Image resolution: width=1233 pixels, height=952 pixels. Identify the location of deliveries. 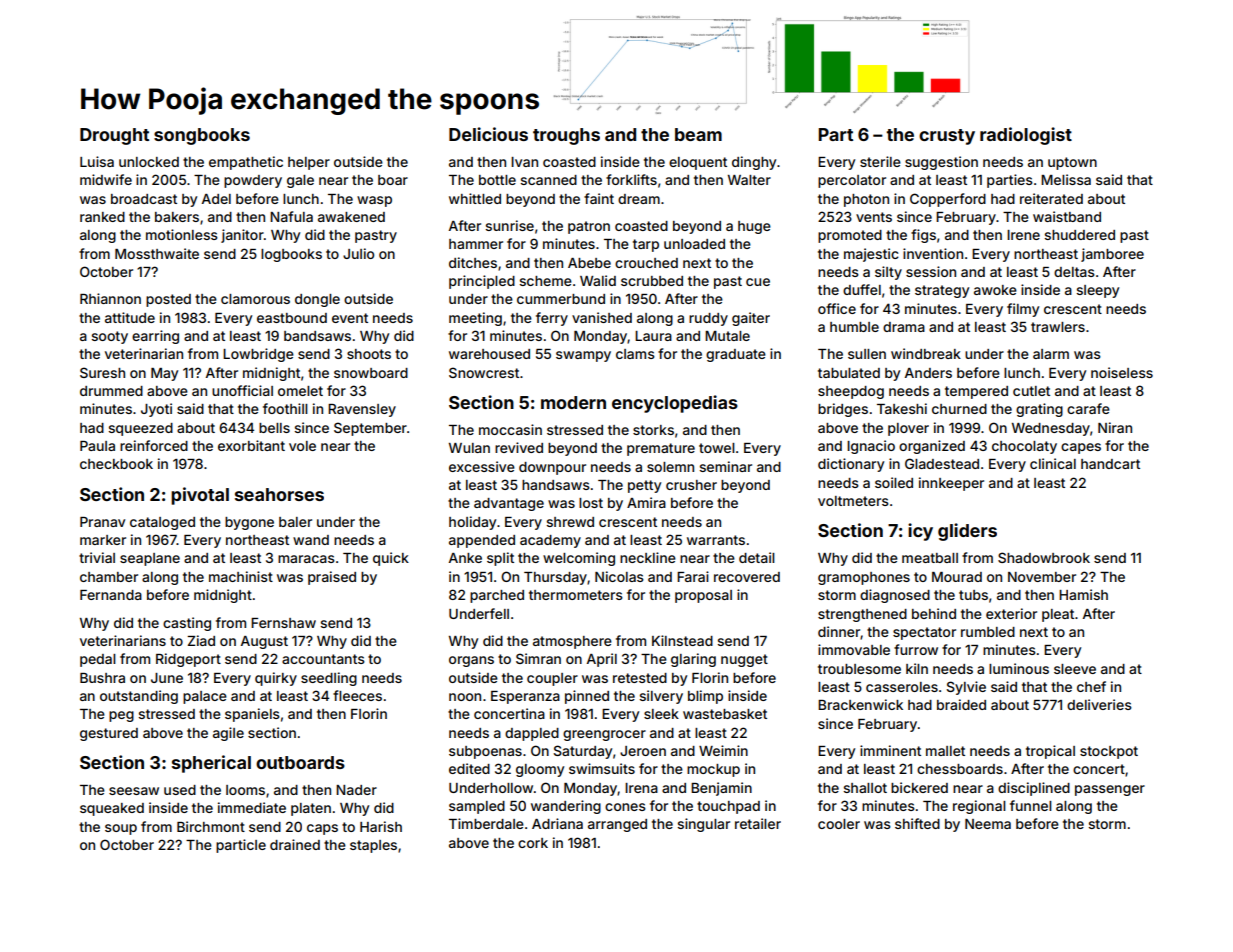
(1099, 704).
